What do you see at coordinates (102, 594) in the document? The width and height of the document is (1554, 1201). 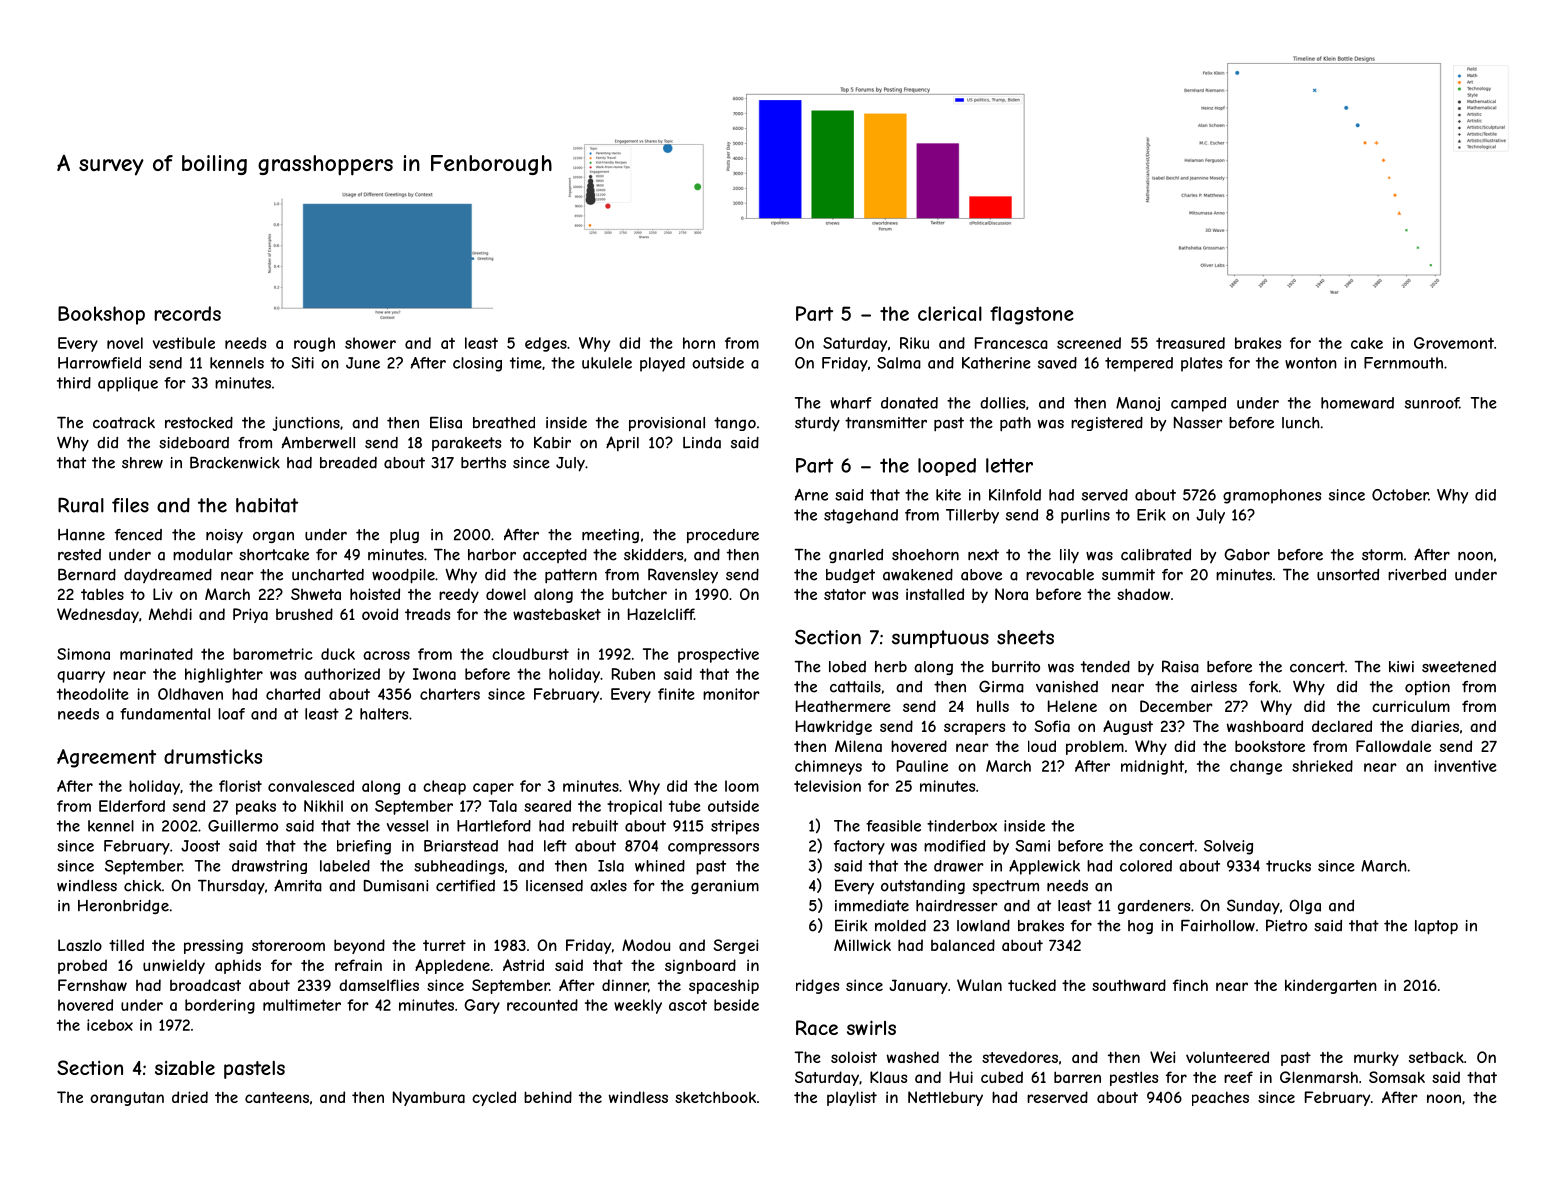 I see `tables` at bounding box center [102, 594].
